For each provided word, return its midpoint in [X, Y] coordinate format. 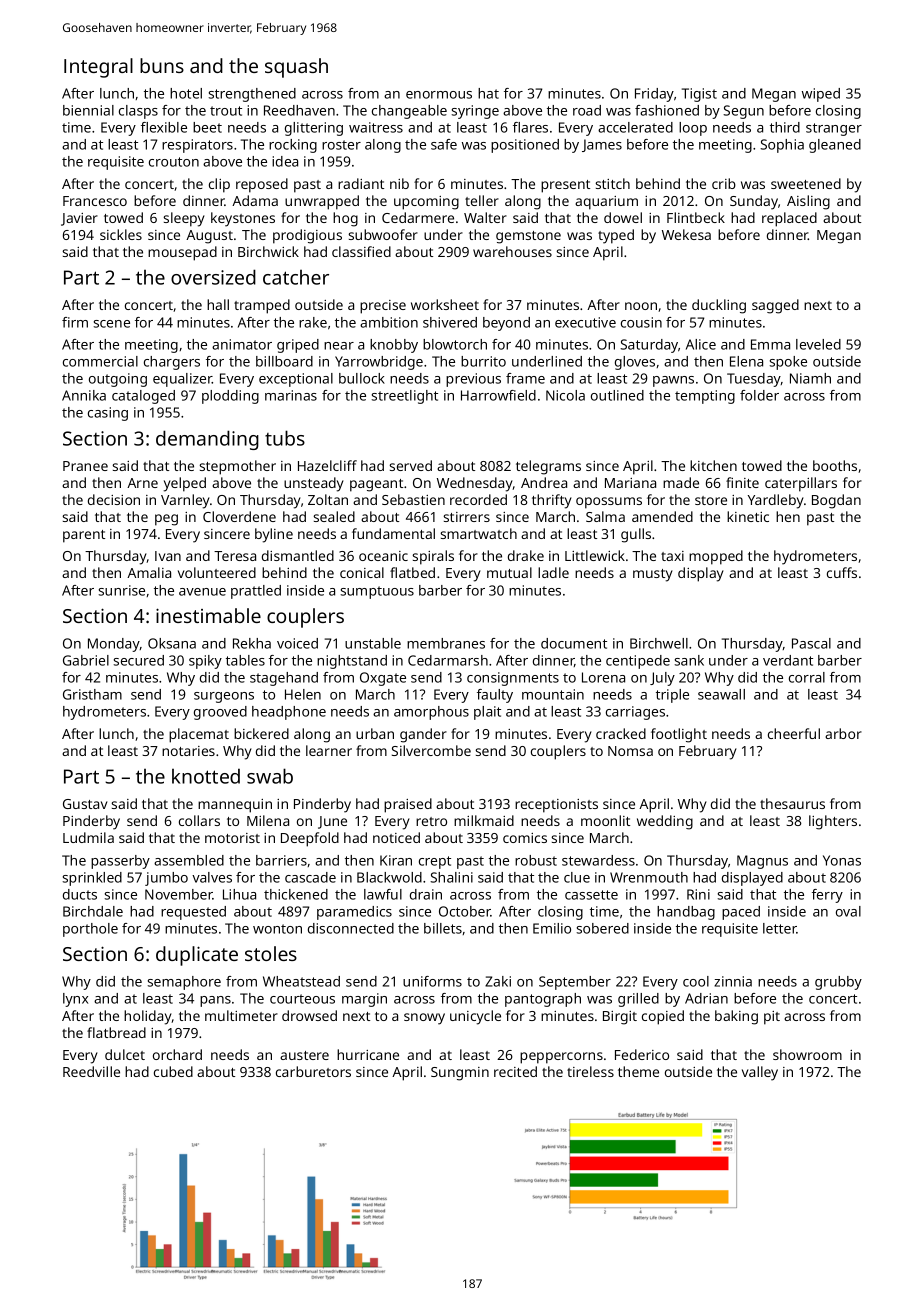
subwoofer [383, 234]
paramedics [354, 913]
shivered [450, 322]
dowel [623, 217]
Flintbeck [696, 217]
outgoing [118, 380]
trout [226, 111]
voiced [297, 643]
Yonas [842, 860]
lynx [75, 1000]
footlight [679, 735]
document [574, 643]
